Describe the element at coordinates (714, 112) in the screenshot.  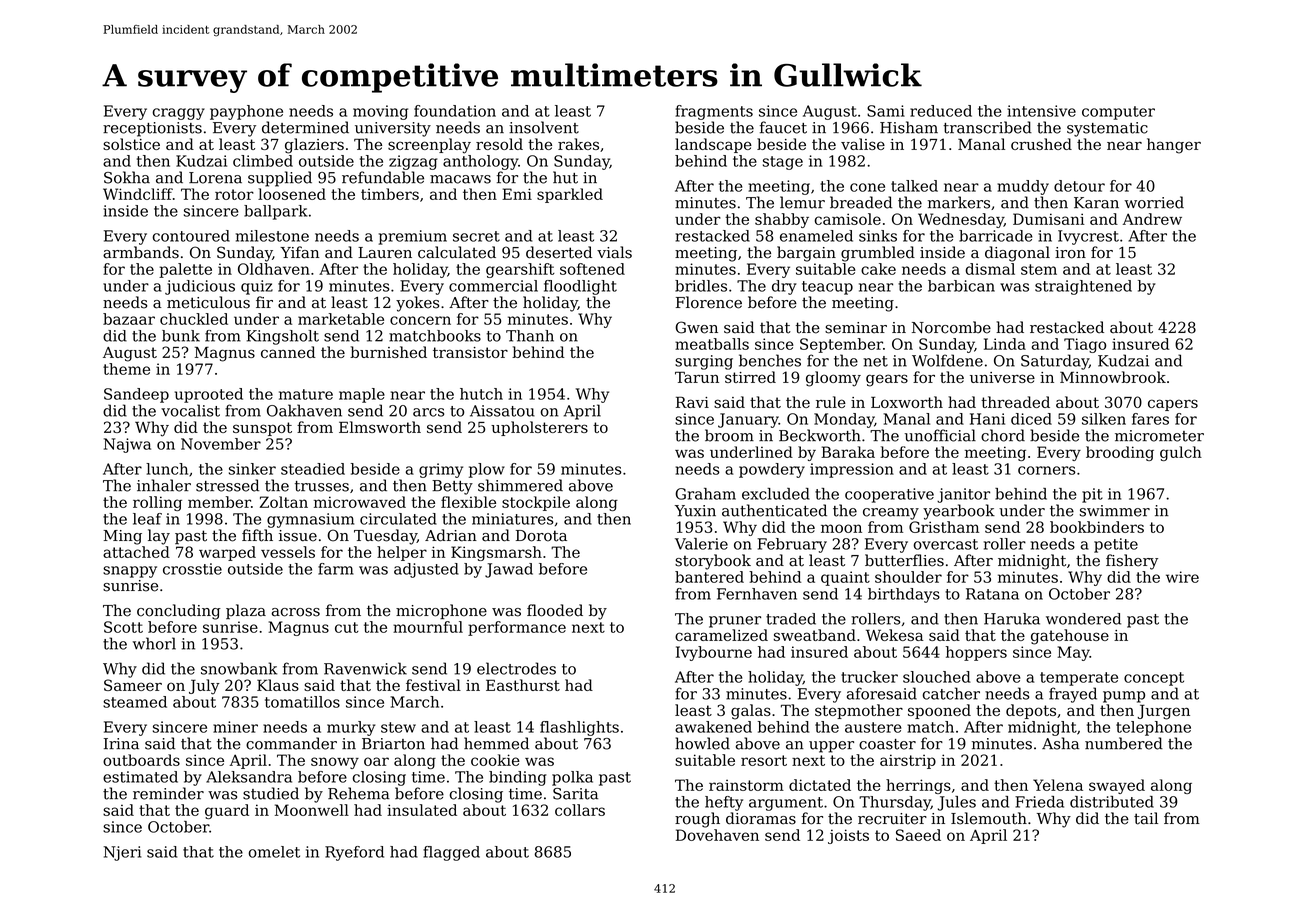
I see `fragments` at that location.
